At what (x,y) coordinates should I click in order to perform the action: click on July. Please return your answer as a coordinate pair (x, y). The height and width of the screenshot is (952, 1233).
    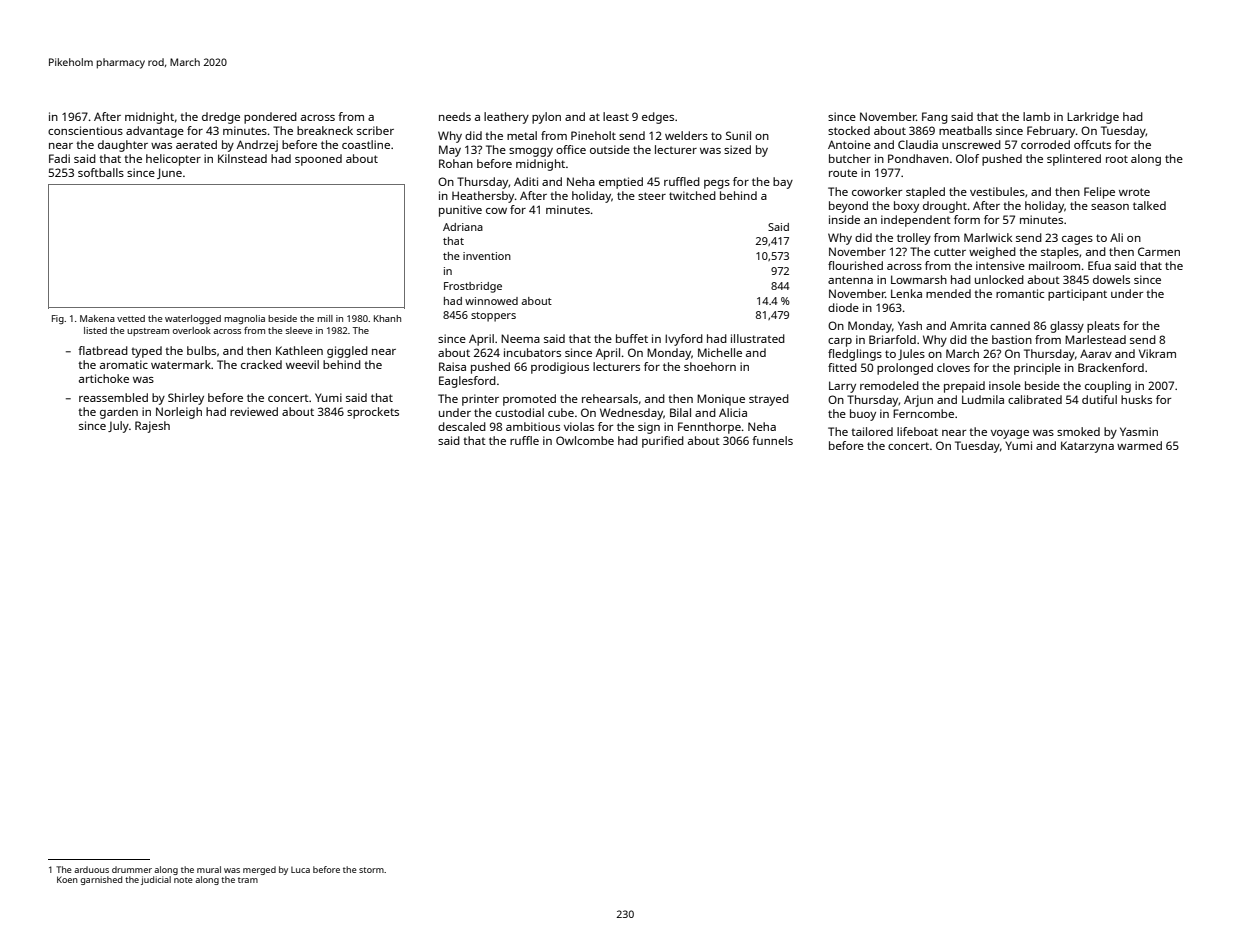
    Looking at the image, I should click on (118, 427).
